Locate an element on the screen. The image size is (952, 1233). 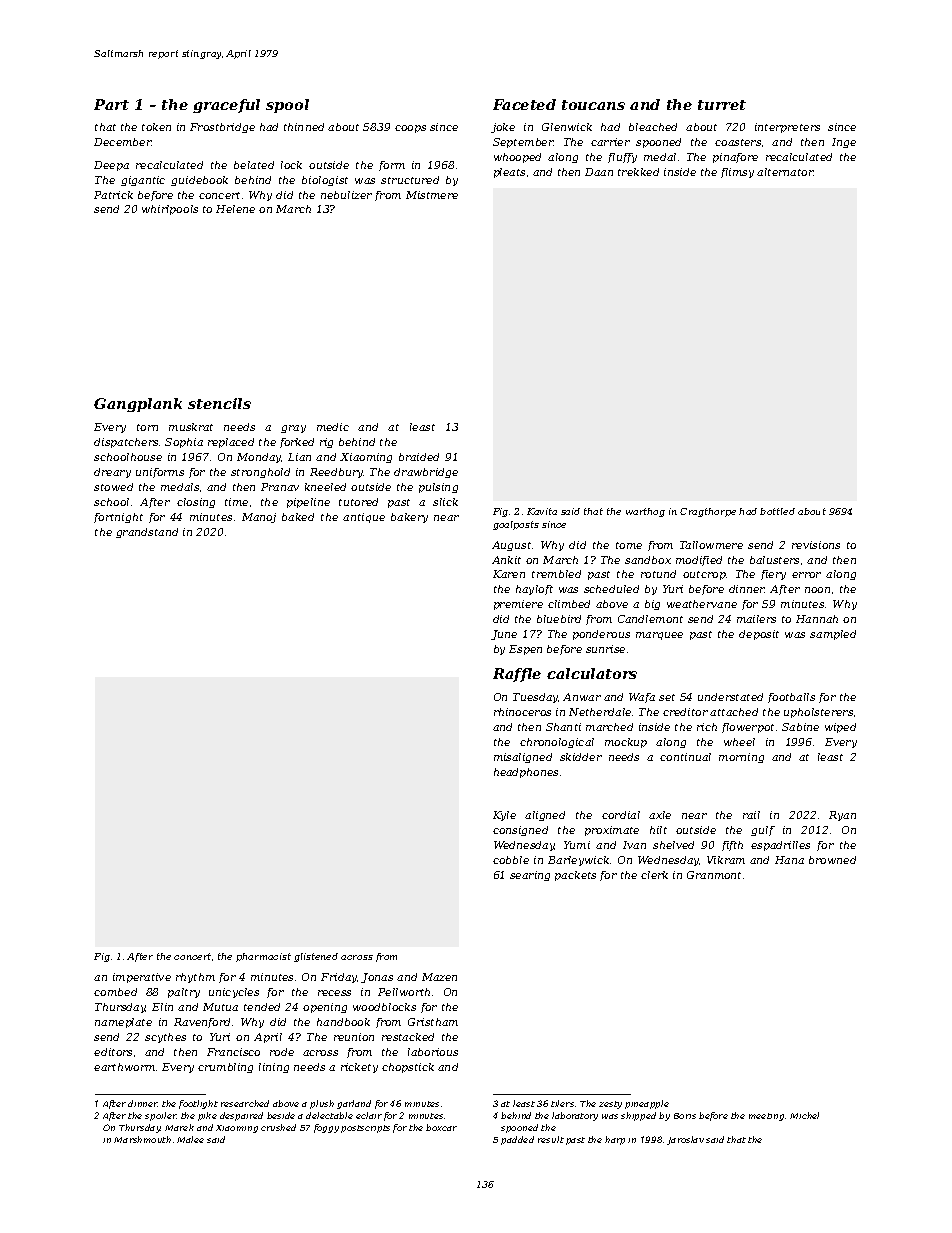
attached is located at coordinates (734, 712).
